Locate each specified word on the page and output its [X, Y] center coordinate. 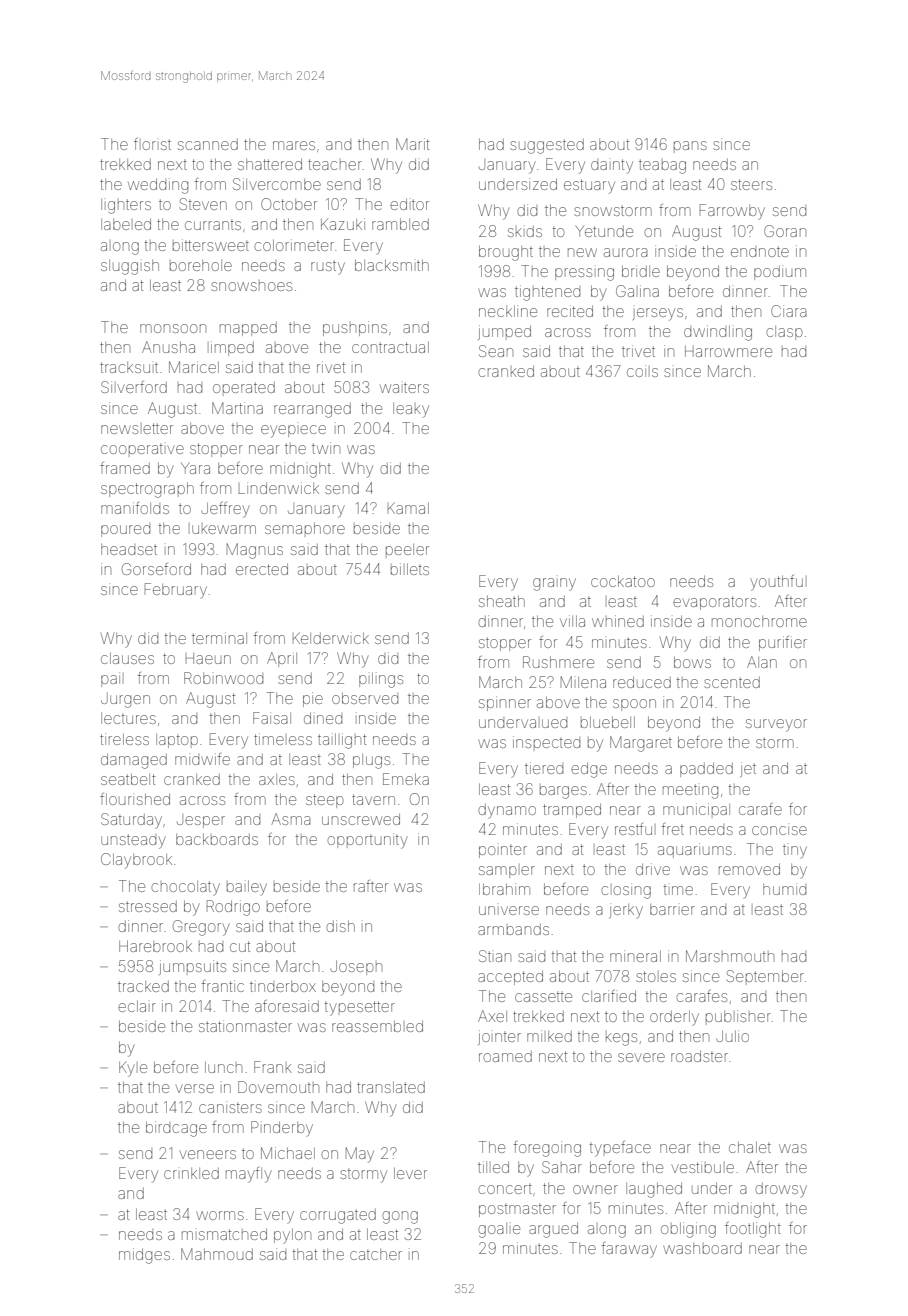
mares [294, 145]
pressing [584, 274]
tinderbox [283, 986]
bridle [641, 271]
